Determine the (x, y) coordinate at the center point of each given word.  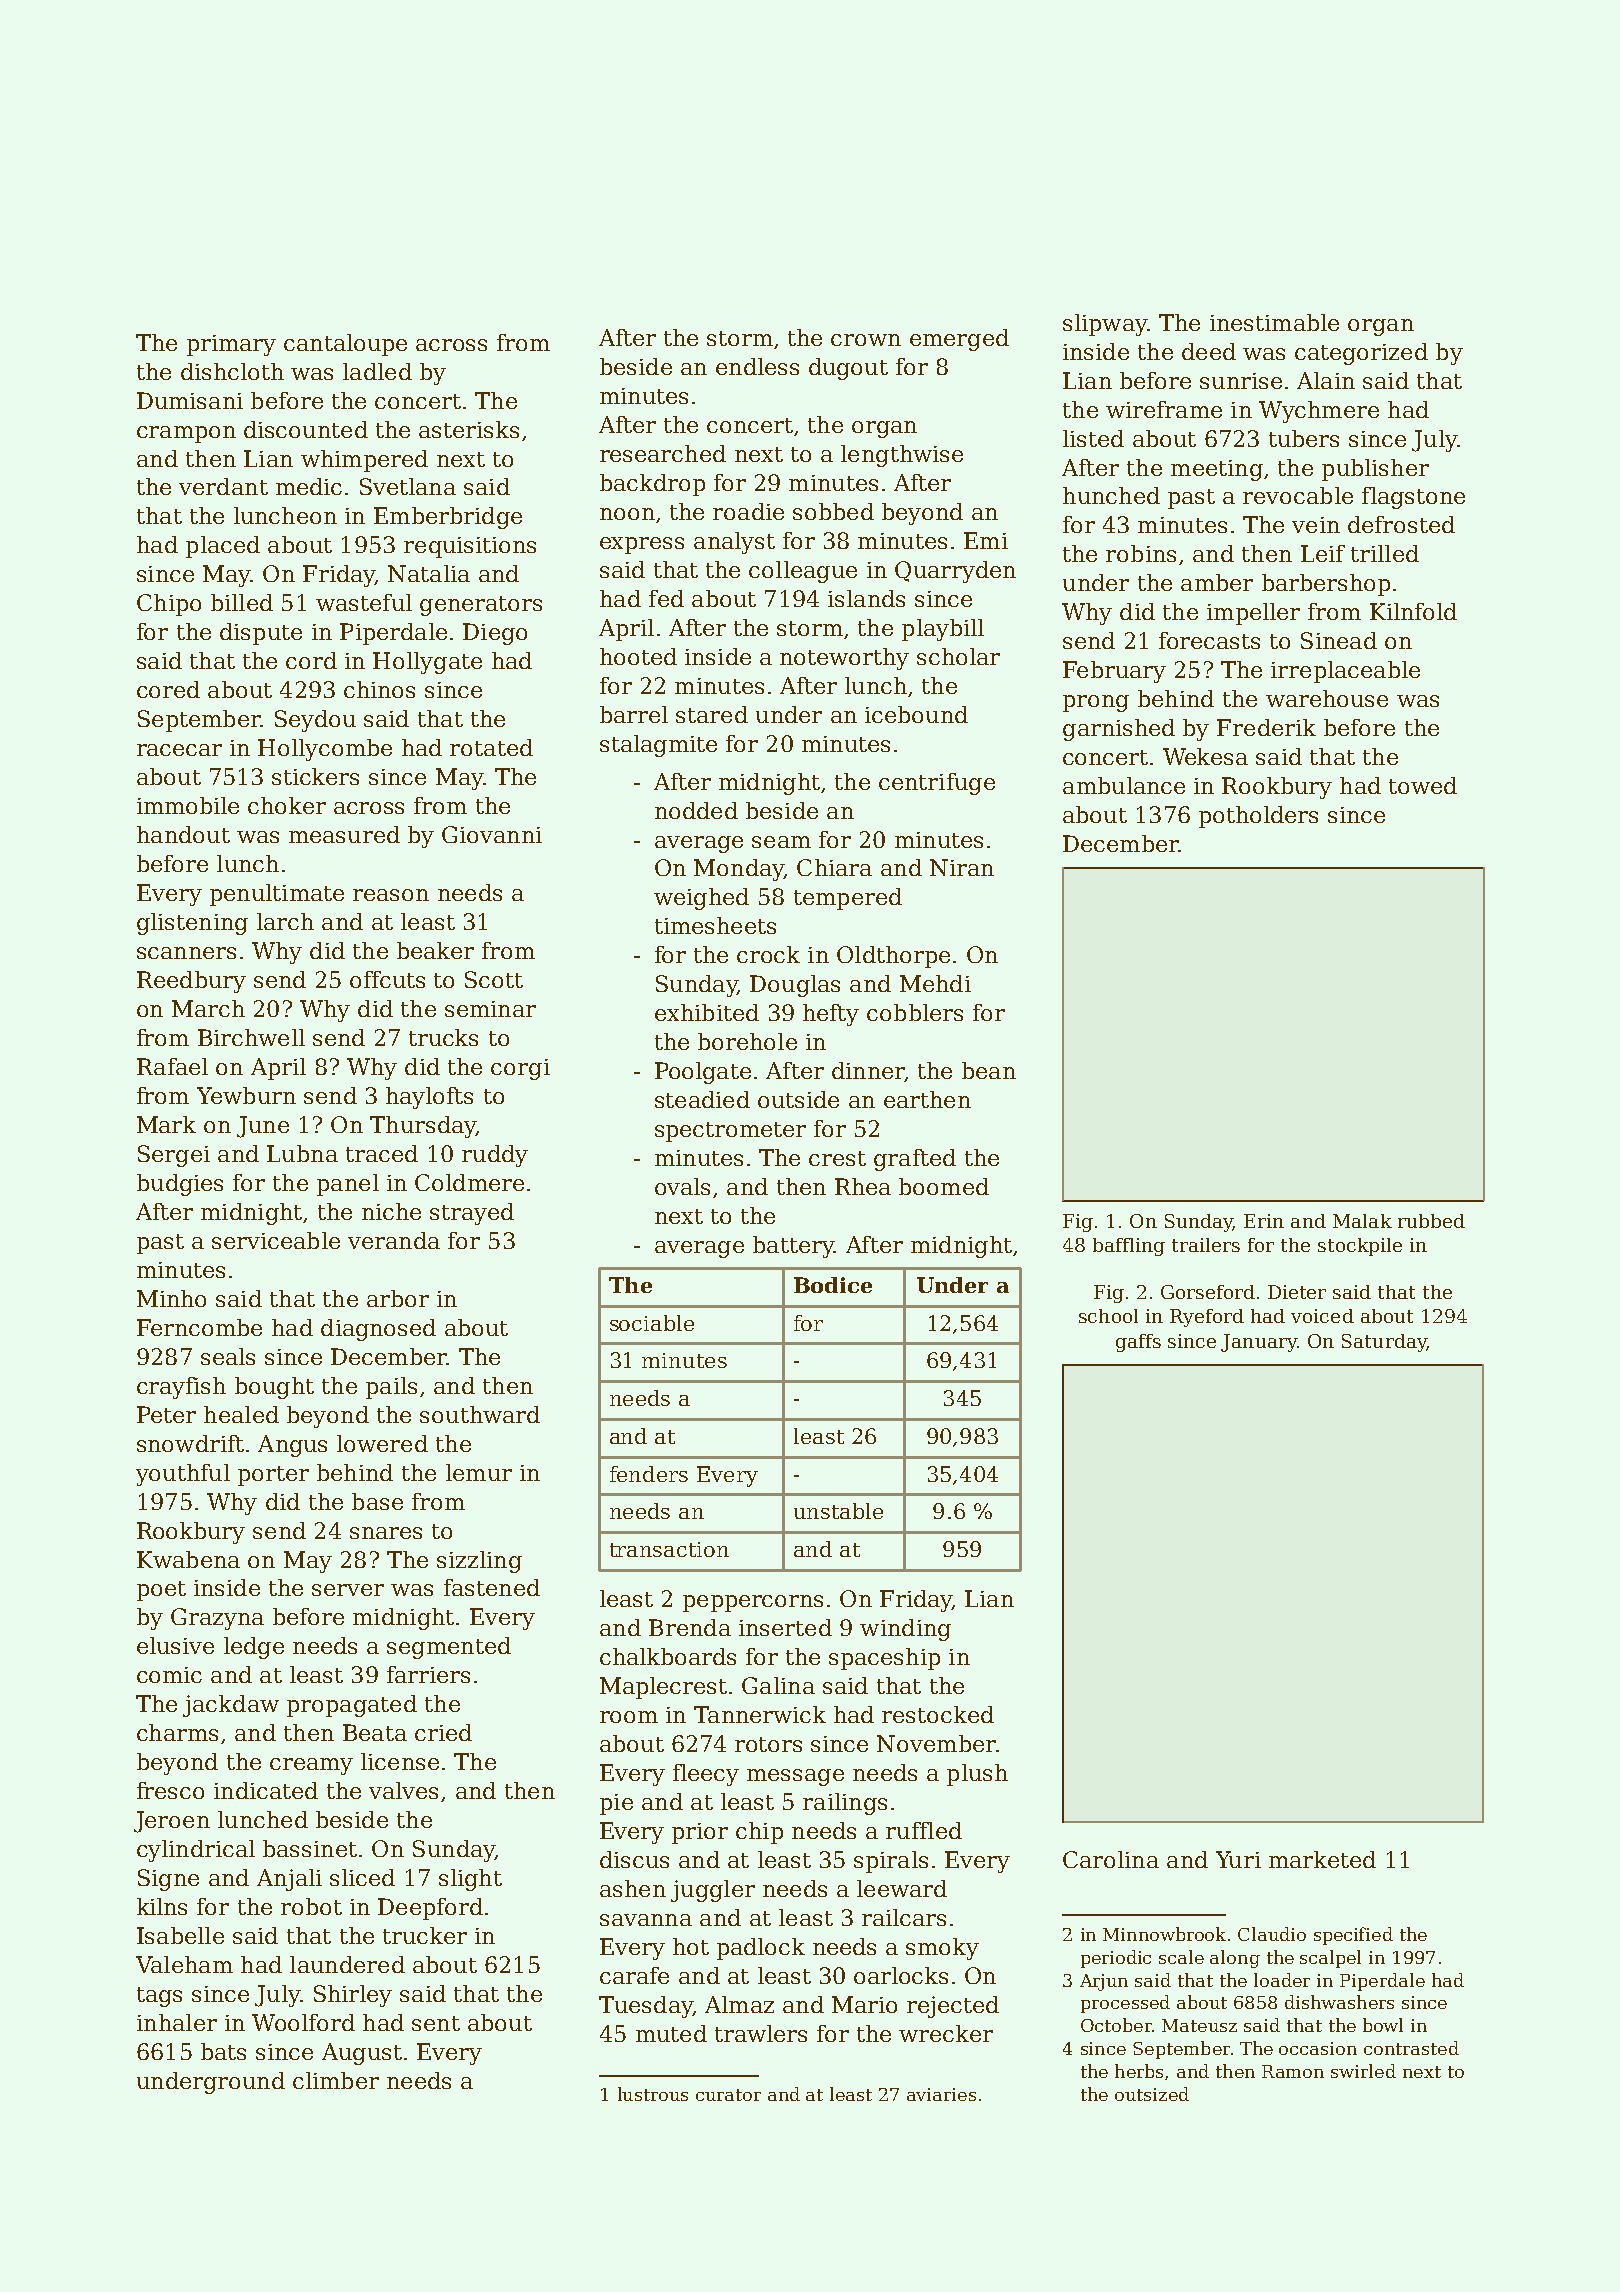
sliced (362, 1877)
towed (1423, 785)
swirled (1363, 2071)
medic (309, 486)
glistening (192, 924)
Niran (962, 867)
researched (663, 453)
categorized (1361, 354)
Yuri (1238, 1859)
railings (845, 1804)
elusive (175, 1645)
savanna (646, 1920)
